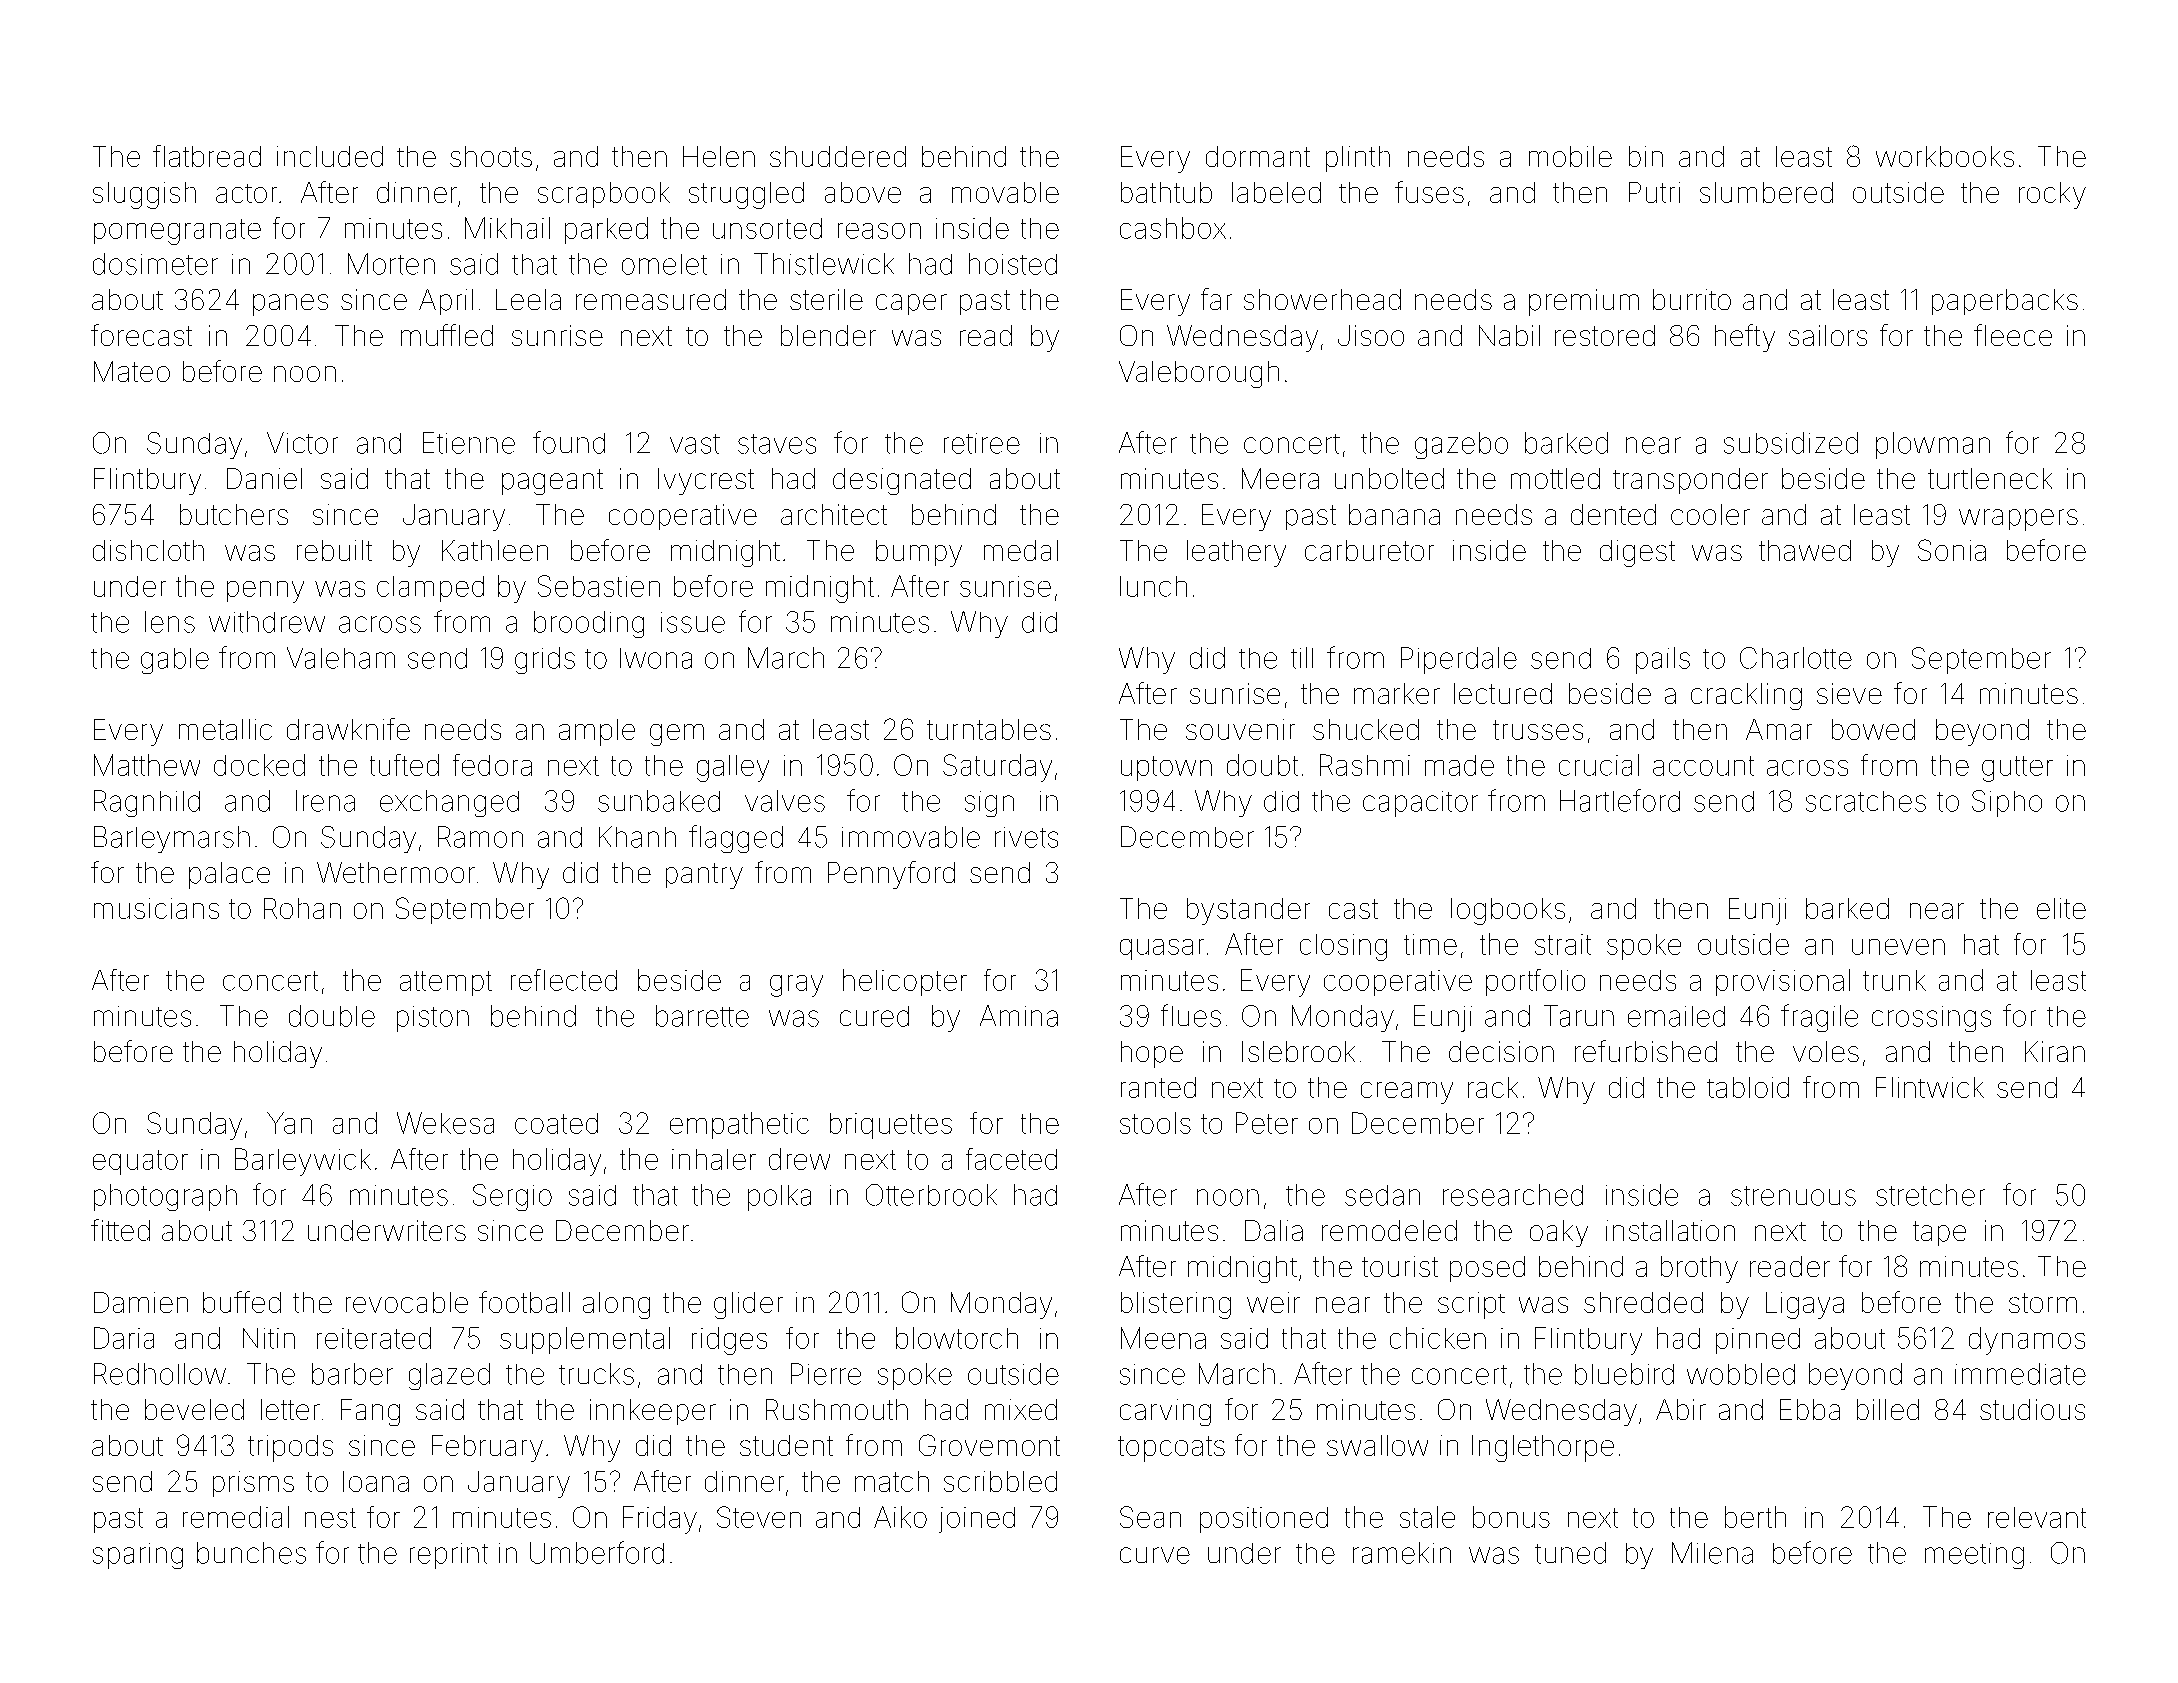  Describe the element at coordinates (931, 1195) in the document. I see `Otterbrook` at that location.
